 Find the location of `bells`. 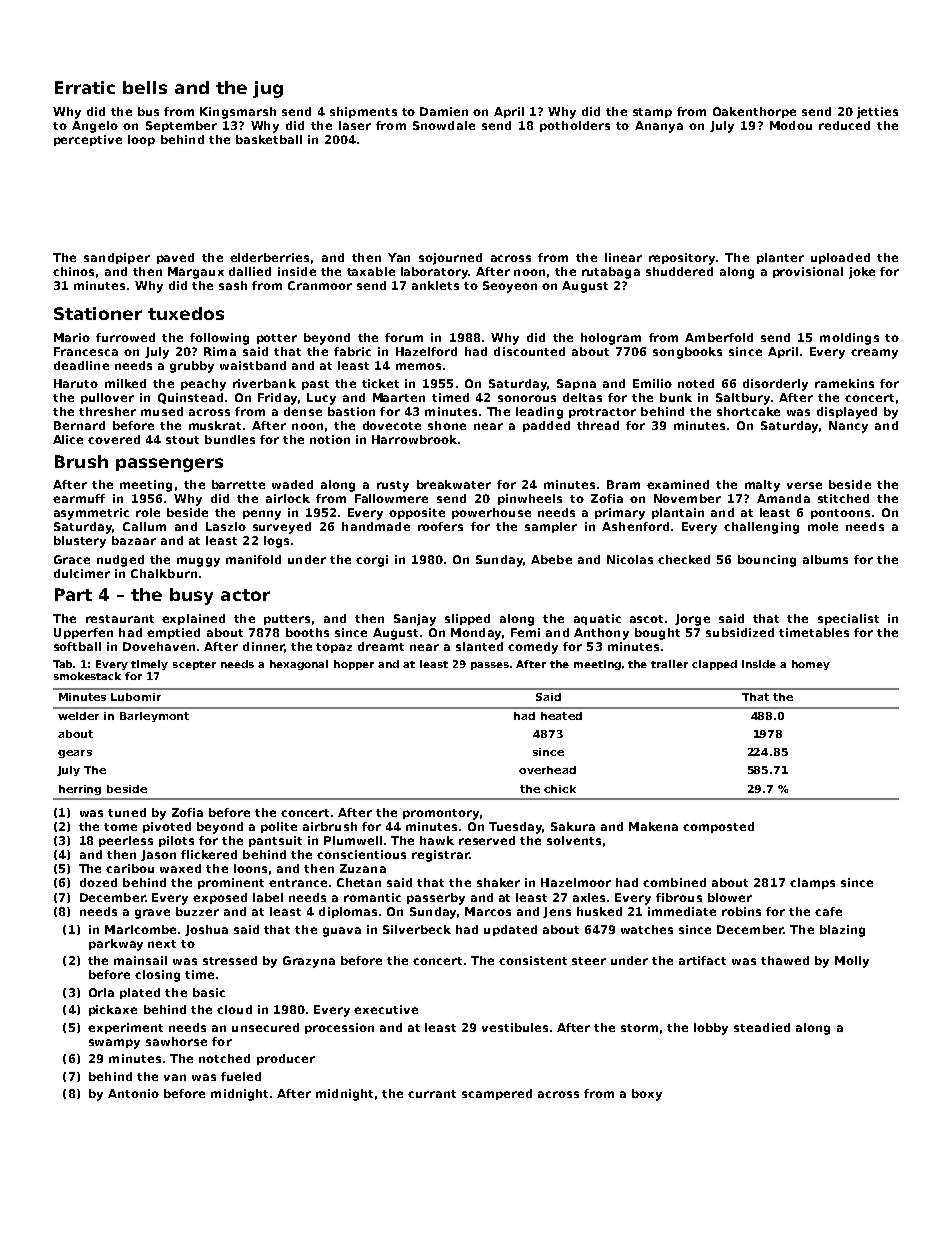

bells is located at coordinates (145, 87).
